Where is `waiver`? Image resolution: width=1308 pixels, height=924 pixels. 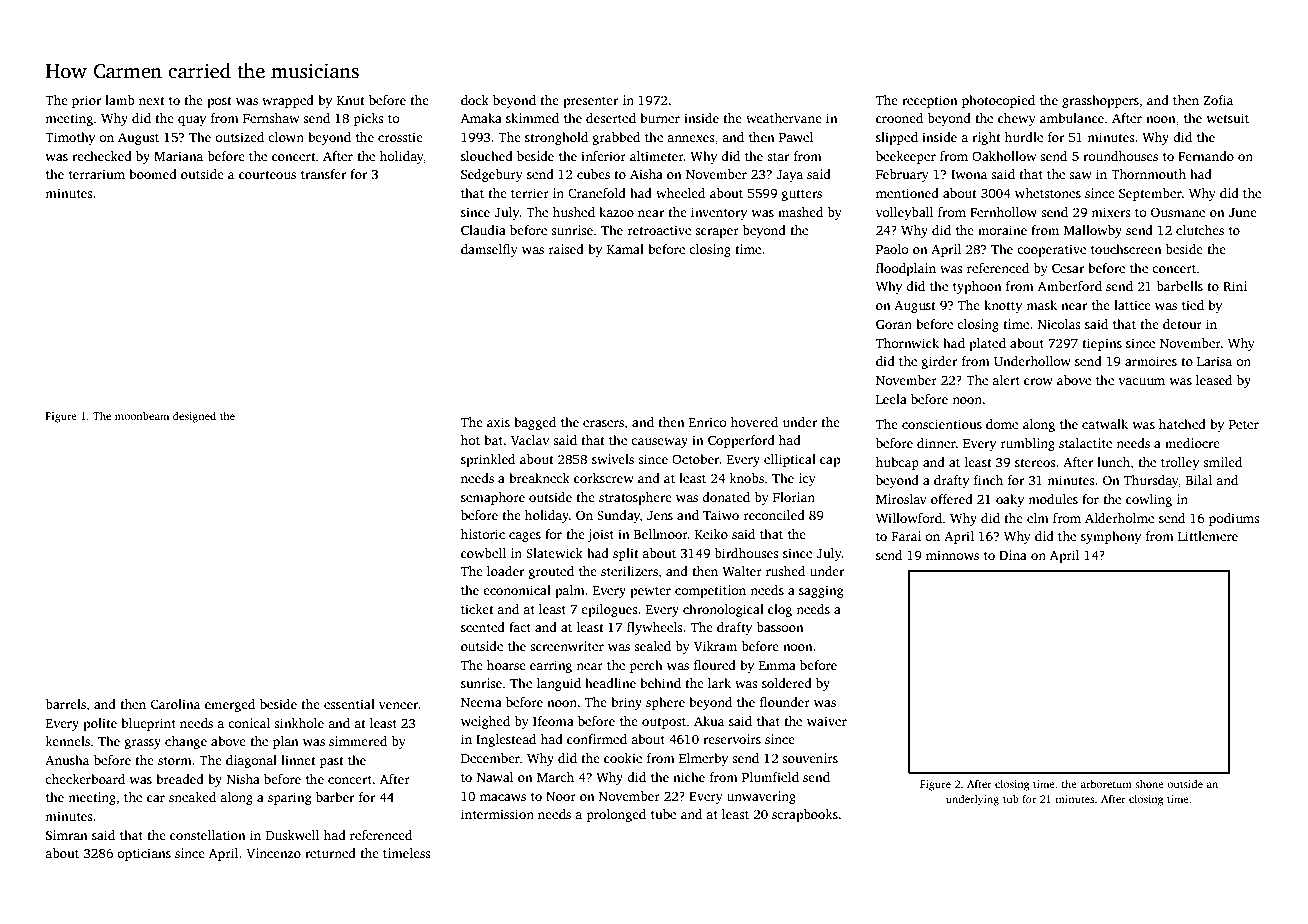 waiver is located at coordinates (827, 721).
